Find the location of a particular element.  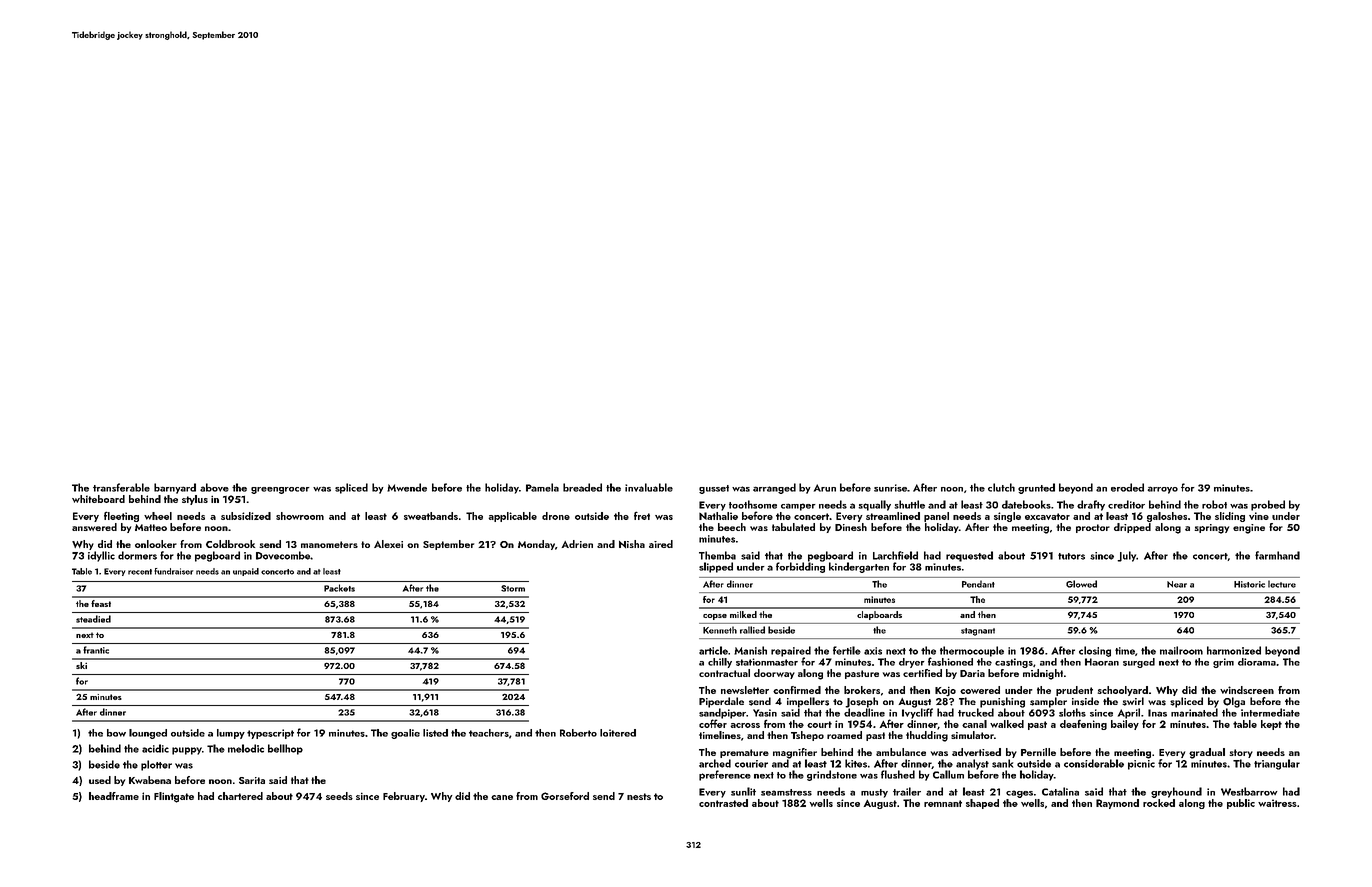

engine is located at coordinates (1249, 529).
